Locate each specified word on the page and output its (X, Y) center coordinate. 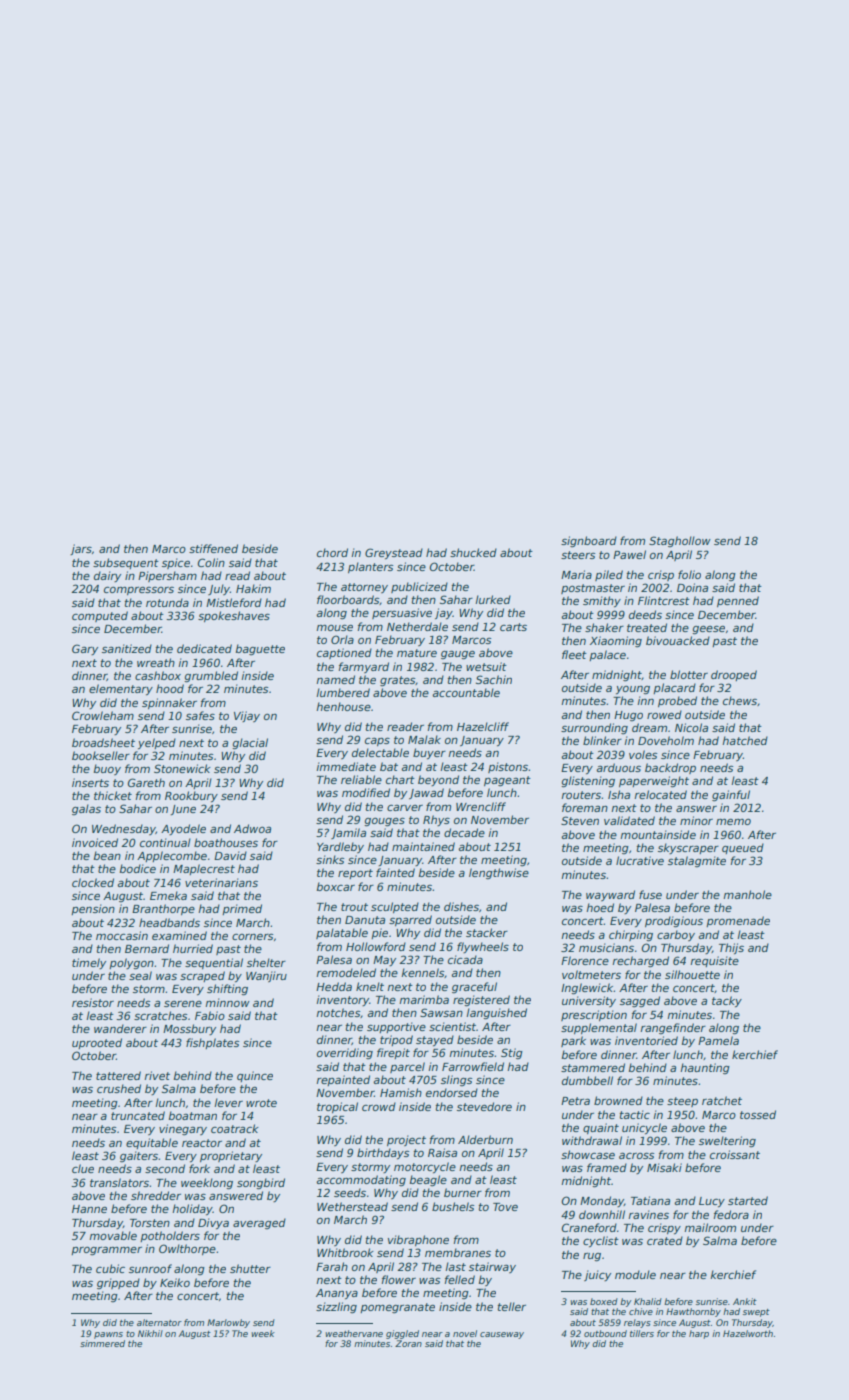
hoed (600, 907)
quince (255, 1076)
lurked (493, 599)
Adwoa (252, 828)
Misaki (664, 1167)
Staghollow (680, 541)
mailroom (710, 1227)
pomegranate (397, 1308)
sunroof (150, 1268)
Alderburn (485, 1139)
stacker (487, 932)
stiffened (213, 548)
